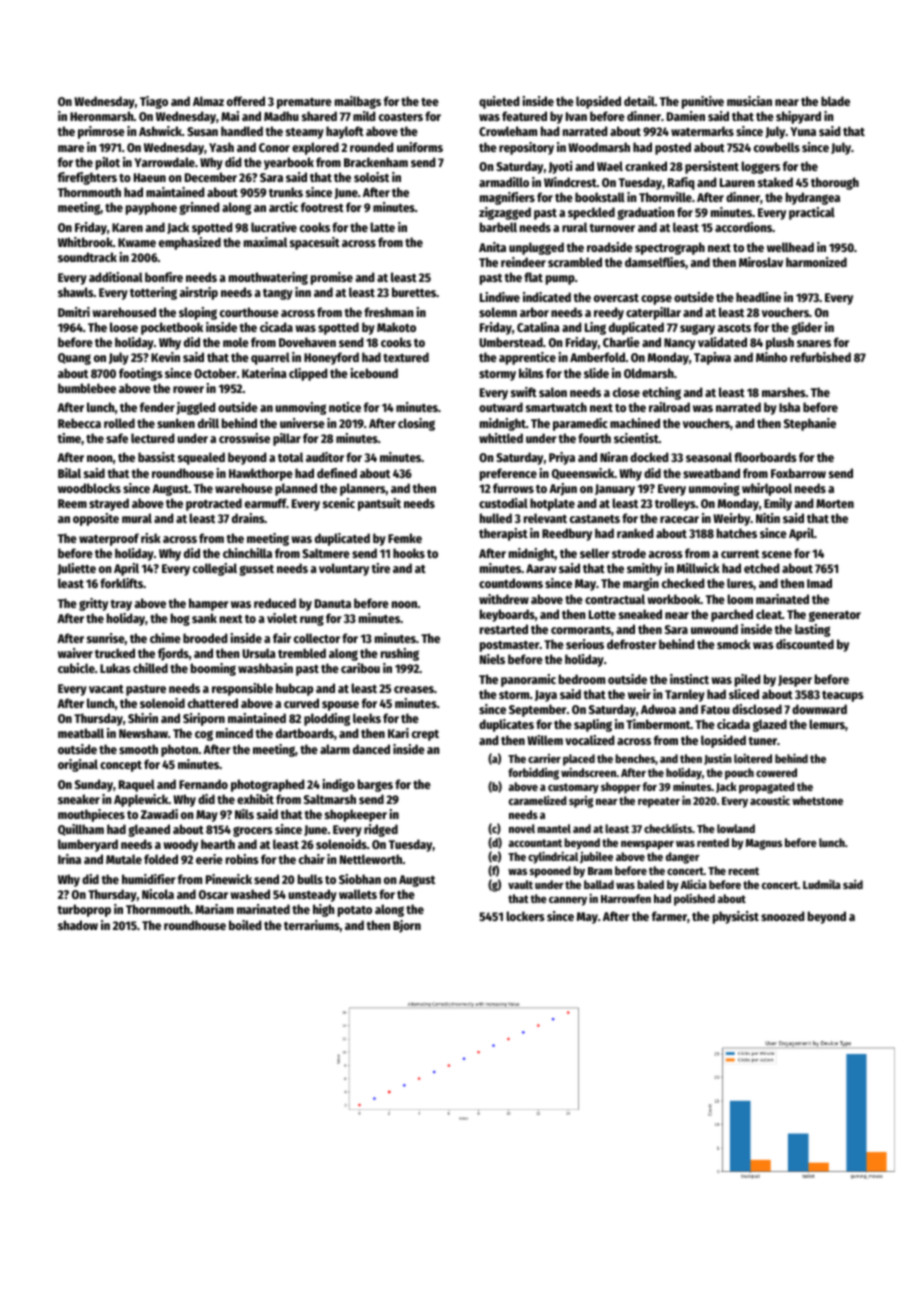 This screenshot has height=1308, width=924. I want to click on crept, so click(425, 735).
